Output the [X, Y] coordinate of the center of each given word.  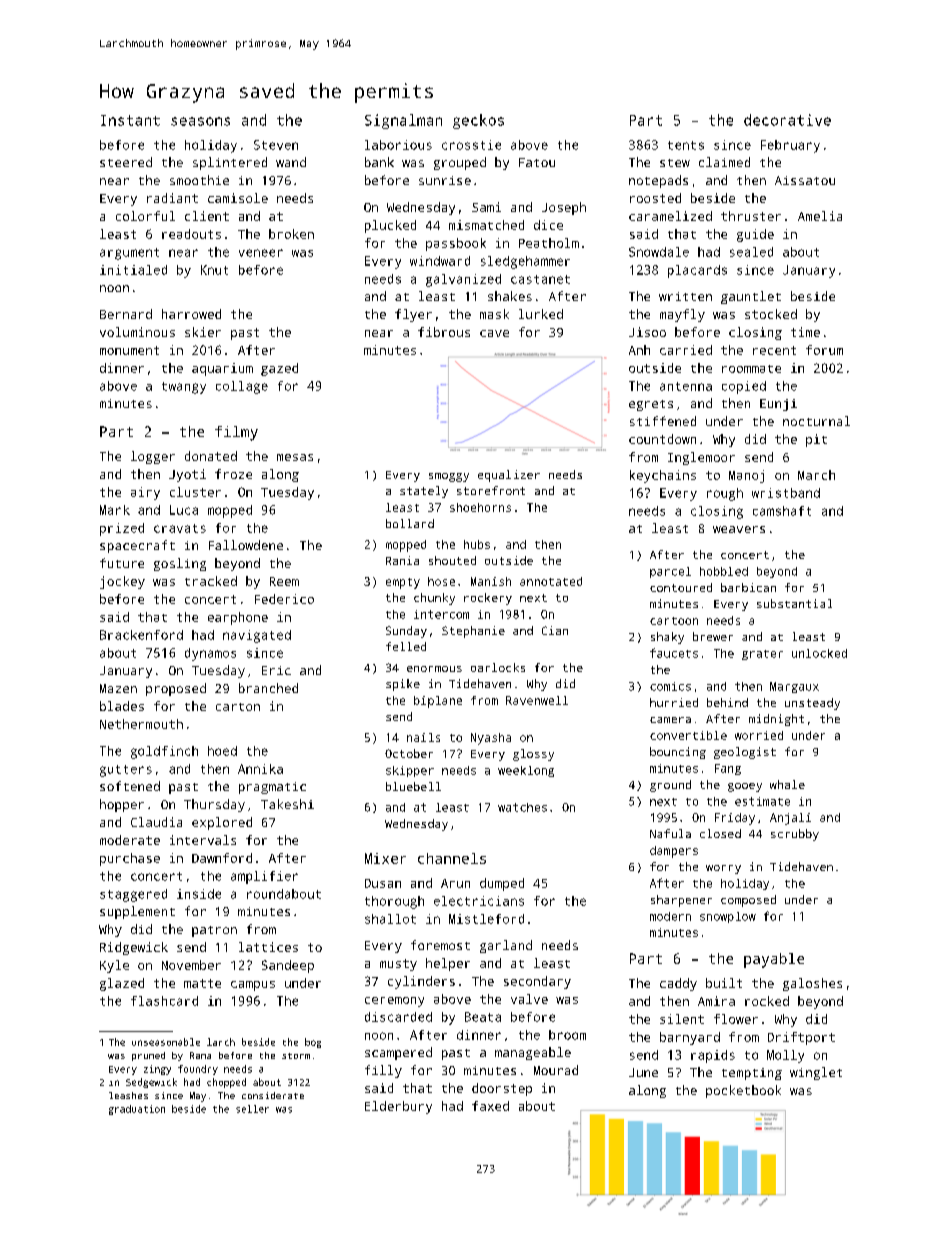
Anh [639, 350]
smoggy [449, 477]
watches [522, 807]
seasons [200, 121]
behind [727, 702]
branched [268, 688]
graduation [137, 1110]
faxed [490, 1106]
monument [129, 350]
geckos [478, 121]
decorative [787, 120]
